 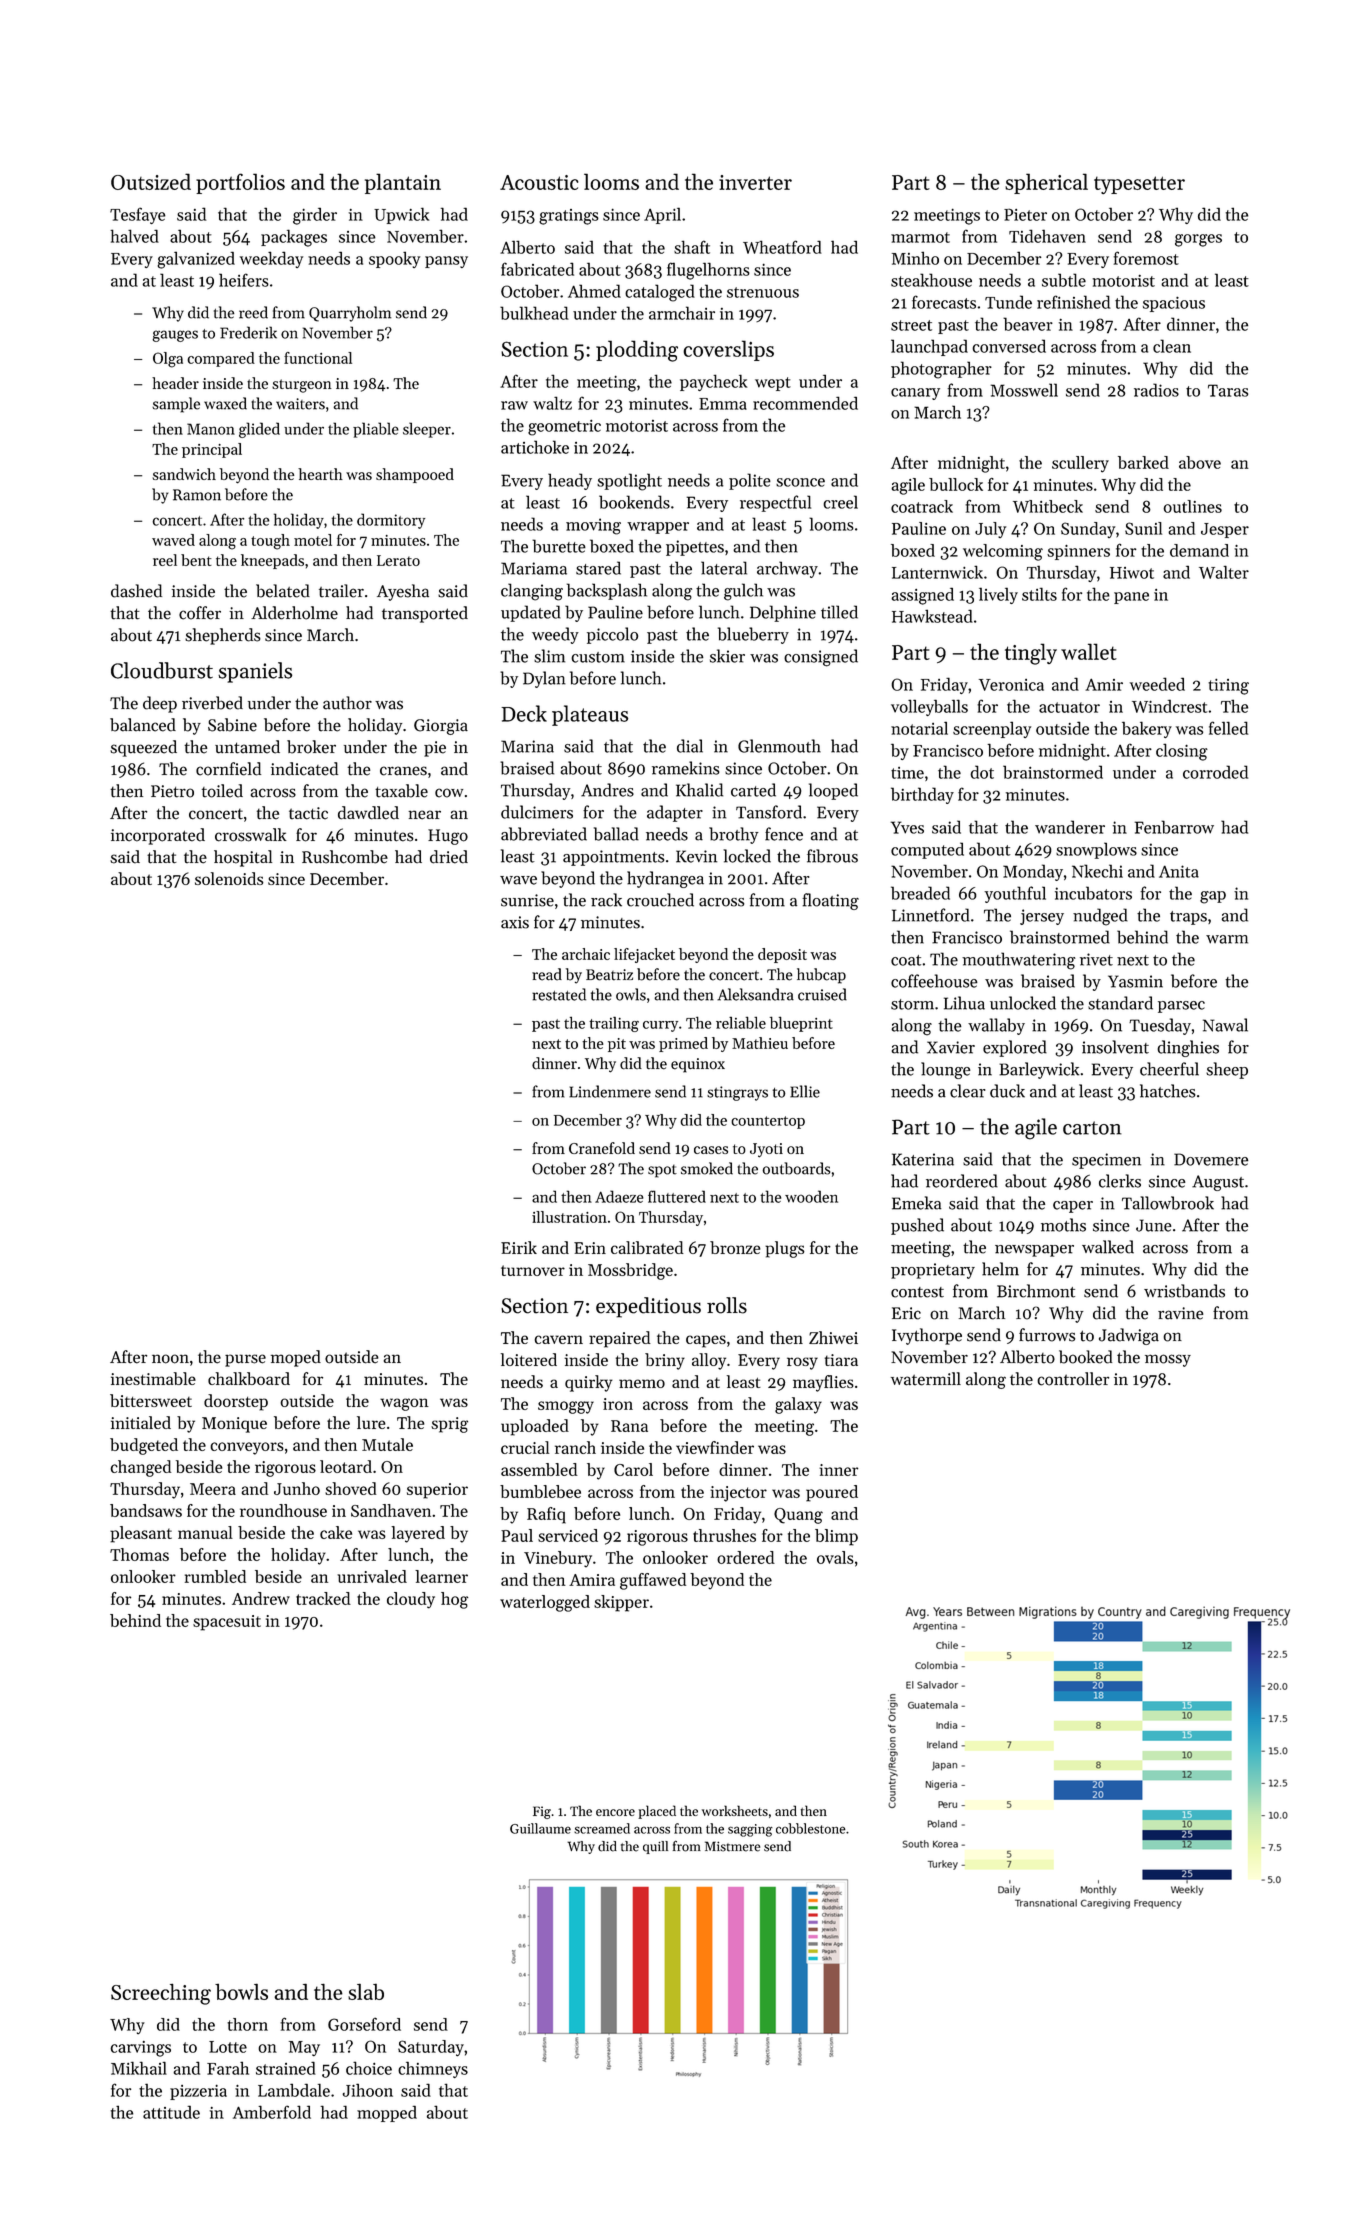 I want to click on fabricated, so click(x=537, y=269).
